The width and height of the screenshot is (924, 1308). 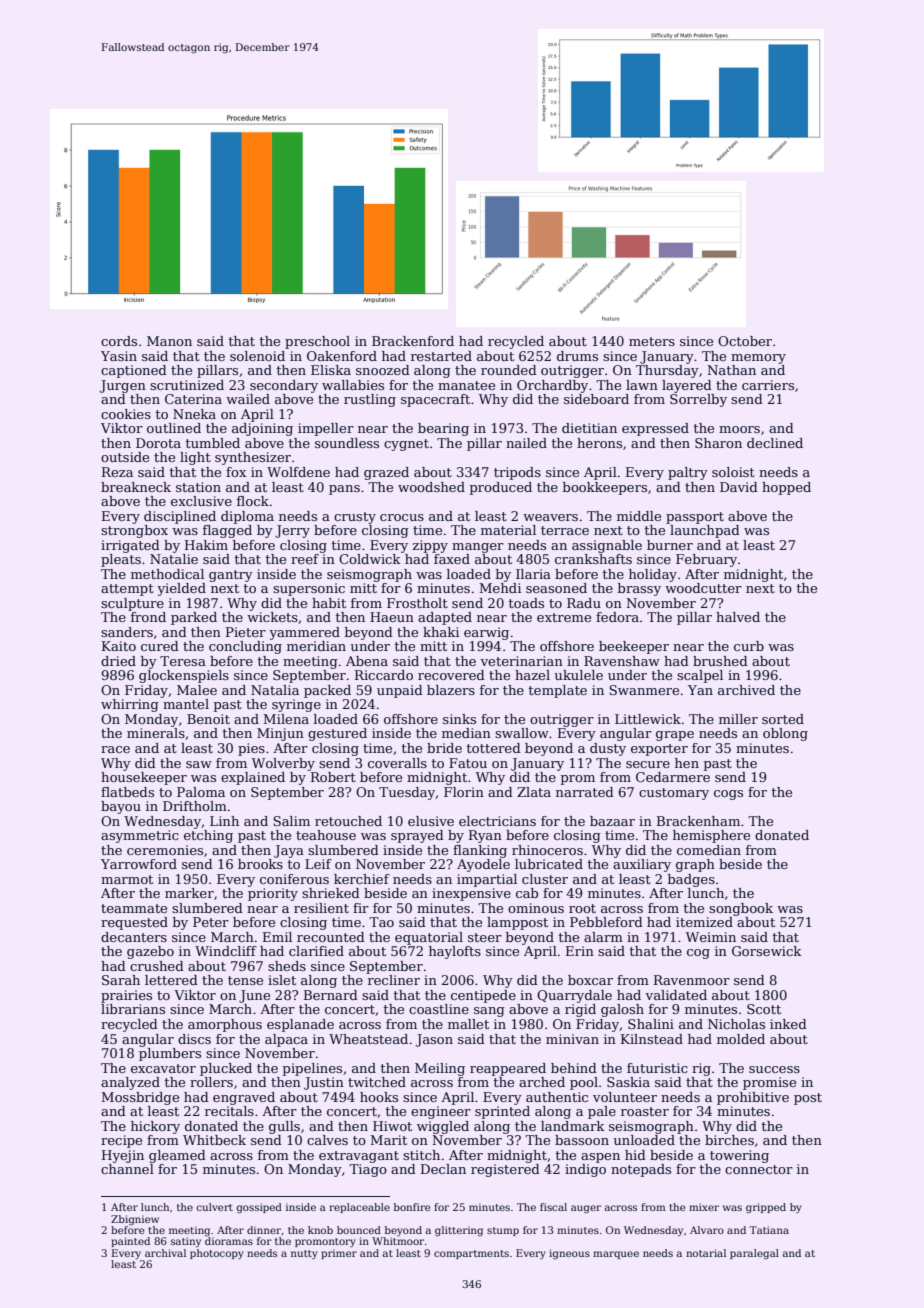 What do you see at coordinates (134, 371) in the screenshot?
I see `captioned` at bounding box center [134, 371].
